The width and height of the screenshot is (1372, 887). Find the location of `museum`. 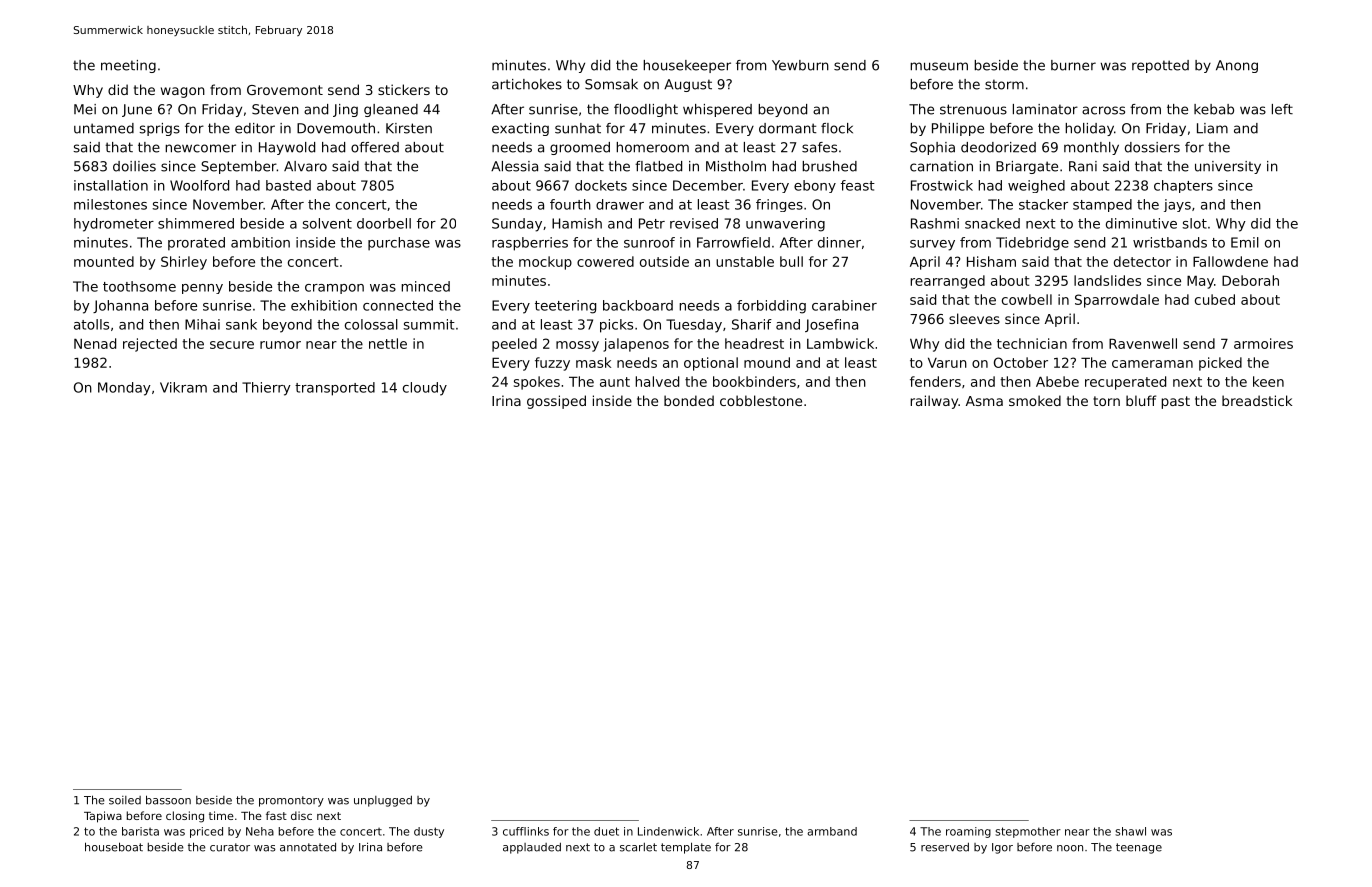

museum is located at coordinates (939, 66).
